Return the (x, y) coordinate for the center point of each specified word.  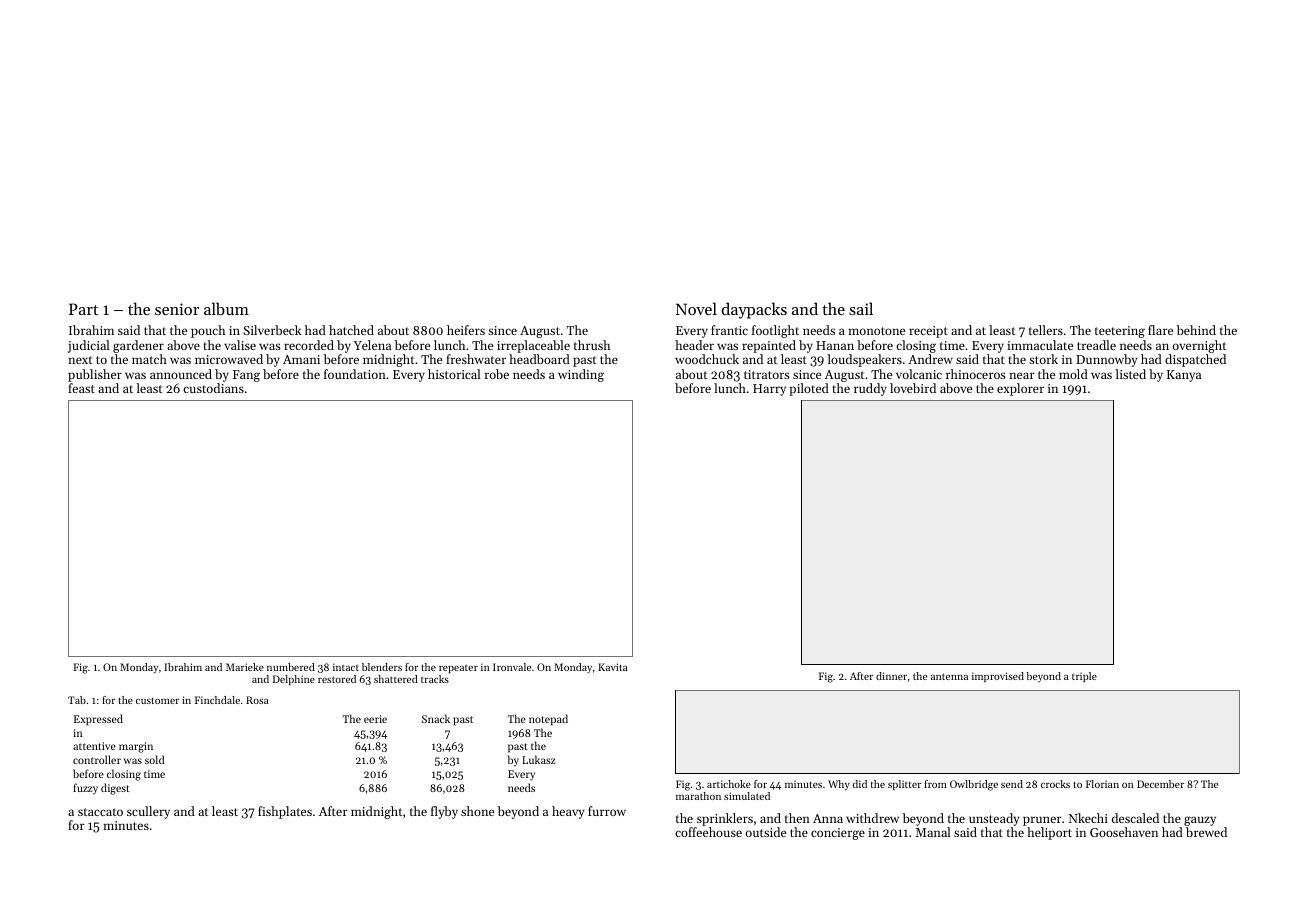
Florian (1102, 784)
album (226, 308)
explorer (1020, 389)
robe (497, 374)
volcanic (919, 374)
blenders (382, 667)
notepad (548, 720)
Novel (696, 308)
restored (337, 679)
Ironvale (512, 667)
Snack (436, 718)
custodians (213, 388)
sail (861, 308)
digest (115, 789)
